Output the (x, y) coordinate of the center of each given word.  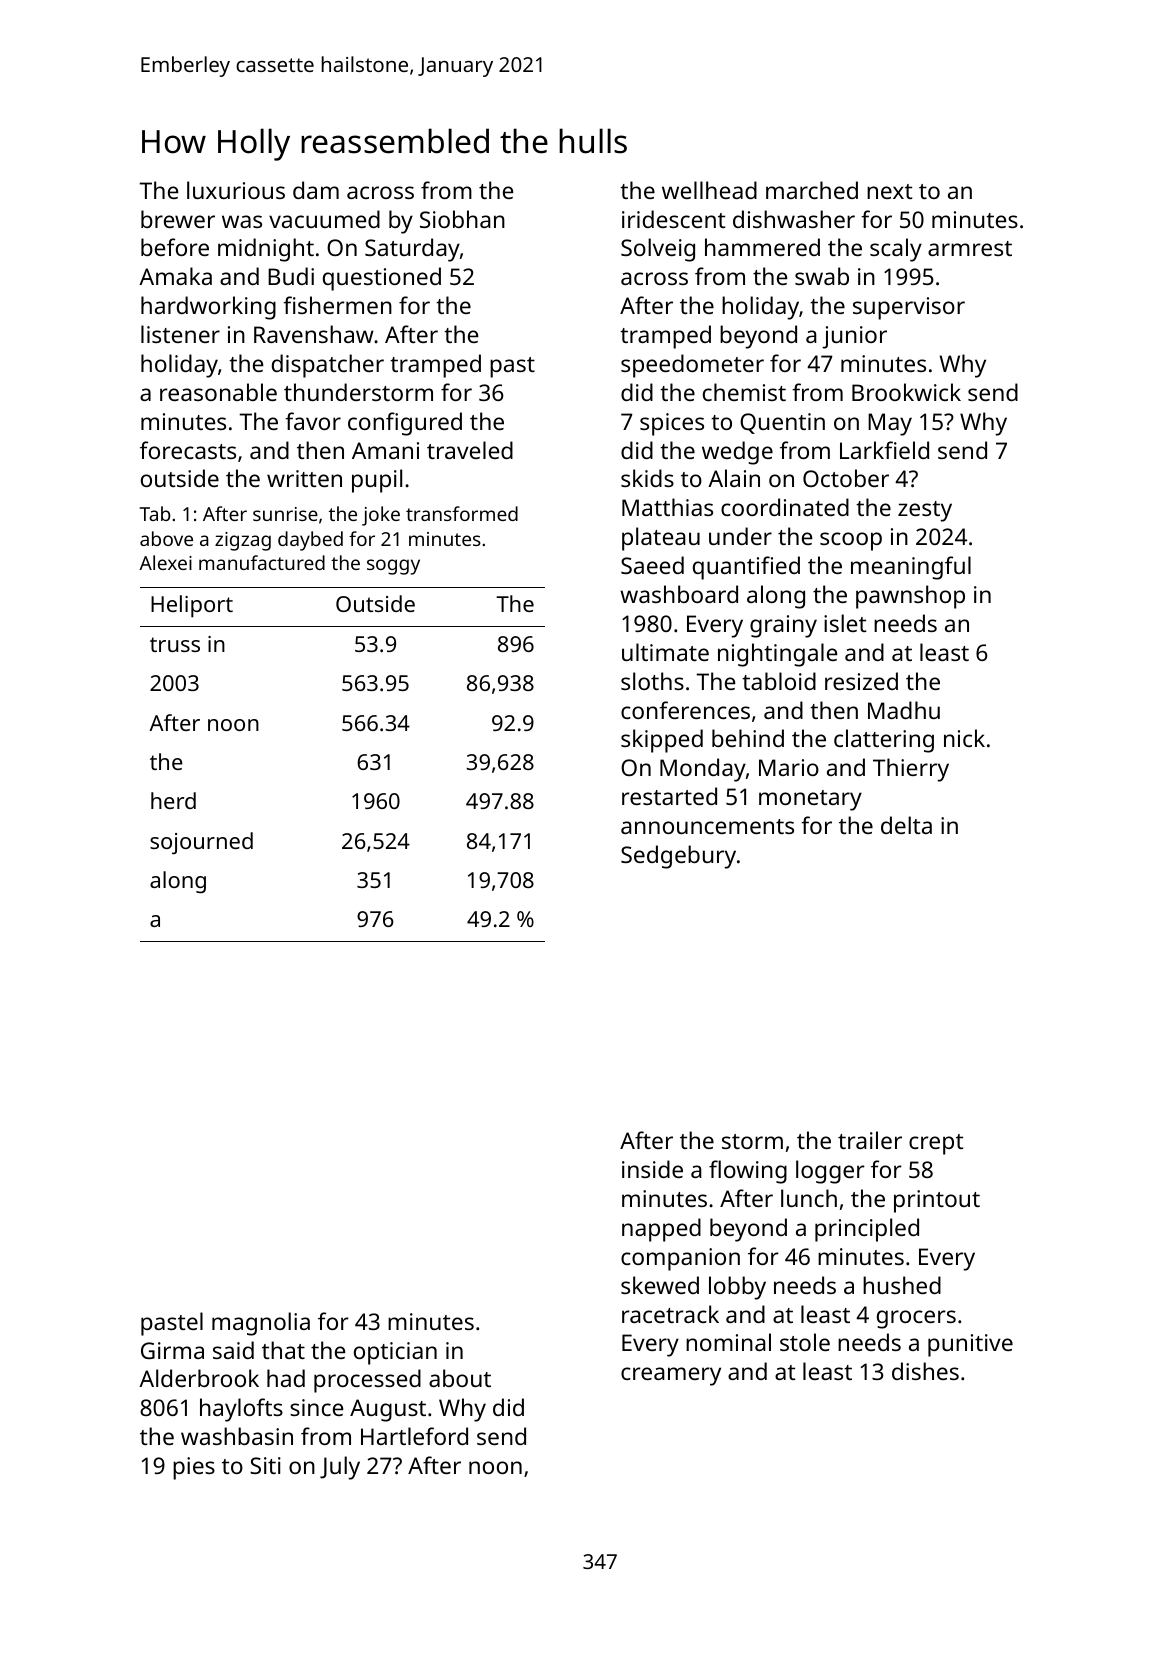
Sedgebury (678, 857)
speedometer (692, 366)
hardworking (208, 308)
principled (867, 1230)
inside (652, 1169)
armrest (970, 248)
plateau (661, 539)
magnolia (261, 1324)
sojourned (201, 843)
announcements (707, 826)
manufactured (262, 562)
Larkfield (884, 450)
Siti (265, 1465)
